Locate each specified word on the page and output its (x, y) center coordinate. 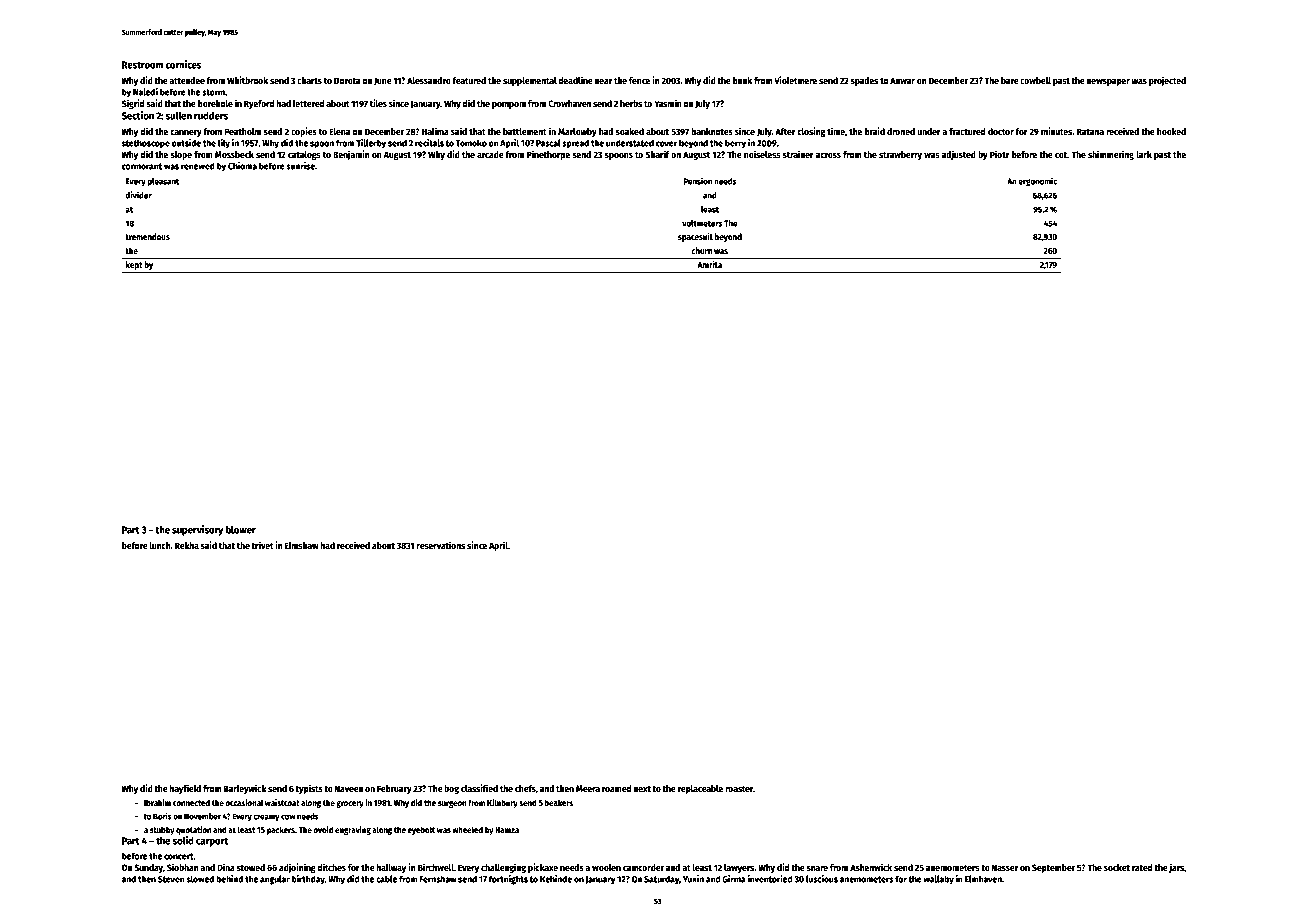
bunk (742, 80)
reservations (440, 545)
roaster (739, 789)
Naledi (145, 92)
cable (386, 879)
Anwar (902, 80)
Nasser (1005, 867)
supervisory (198, 530)
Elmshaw (301, 545)
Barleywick (245, 789)
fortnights (508, 880)
